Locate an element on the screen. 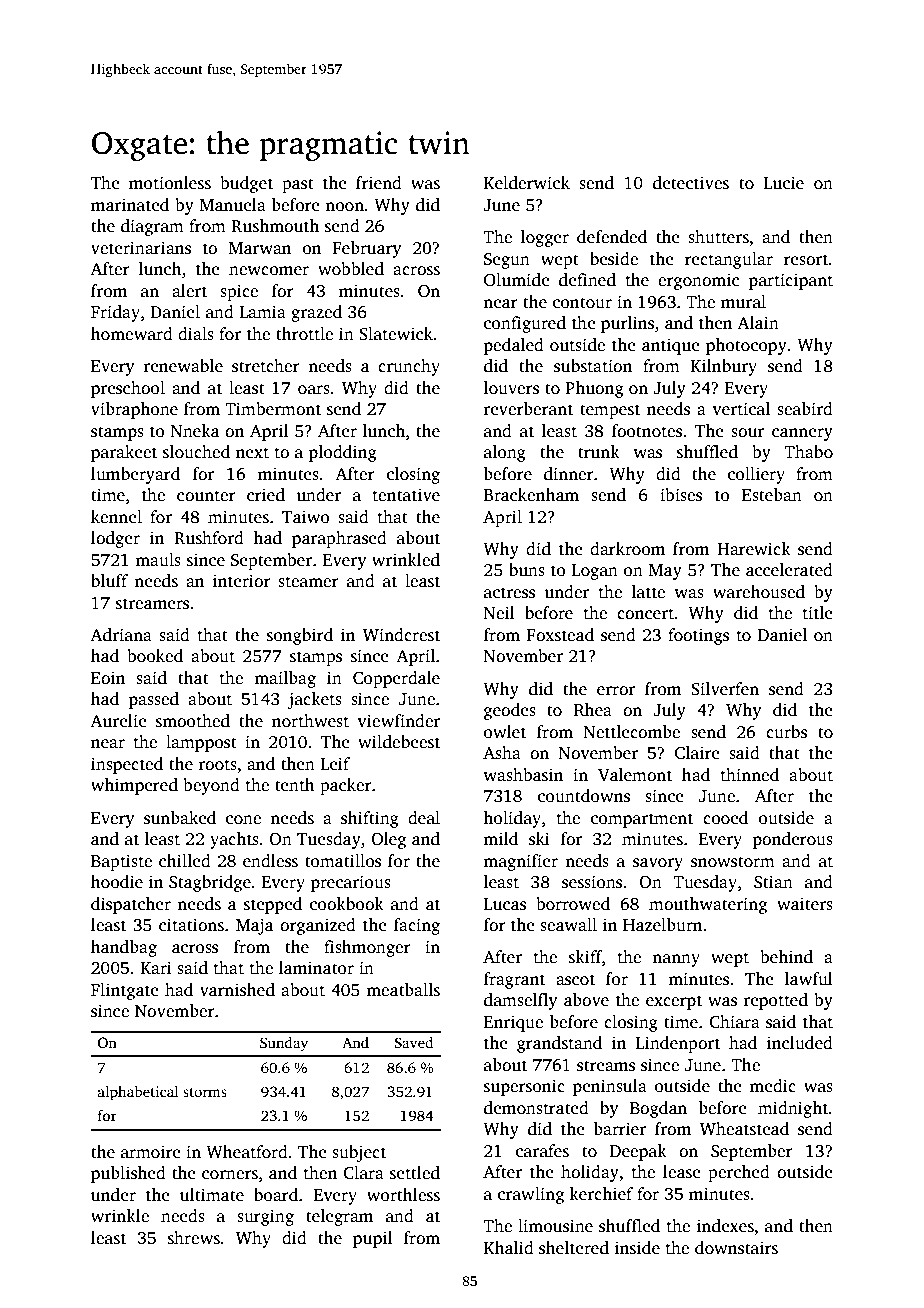 The width and height of the screenshot is (924, 1308). repotted is located at coordinates (776, 1001).
